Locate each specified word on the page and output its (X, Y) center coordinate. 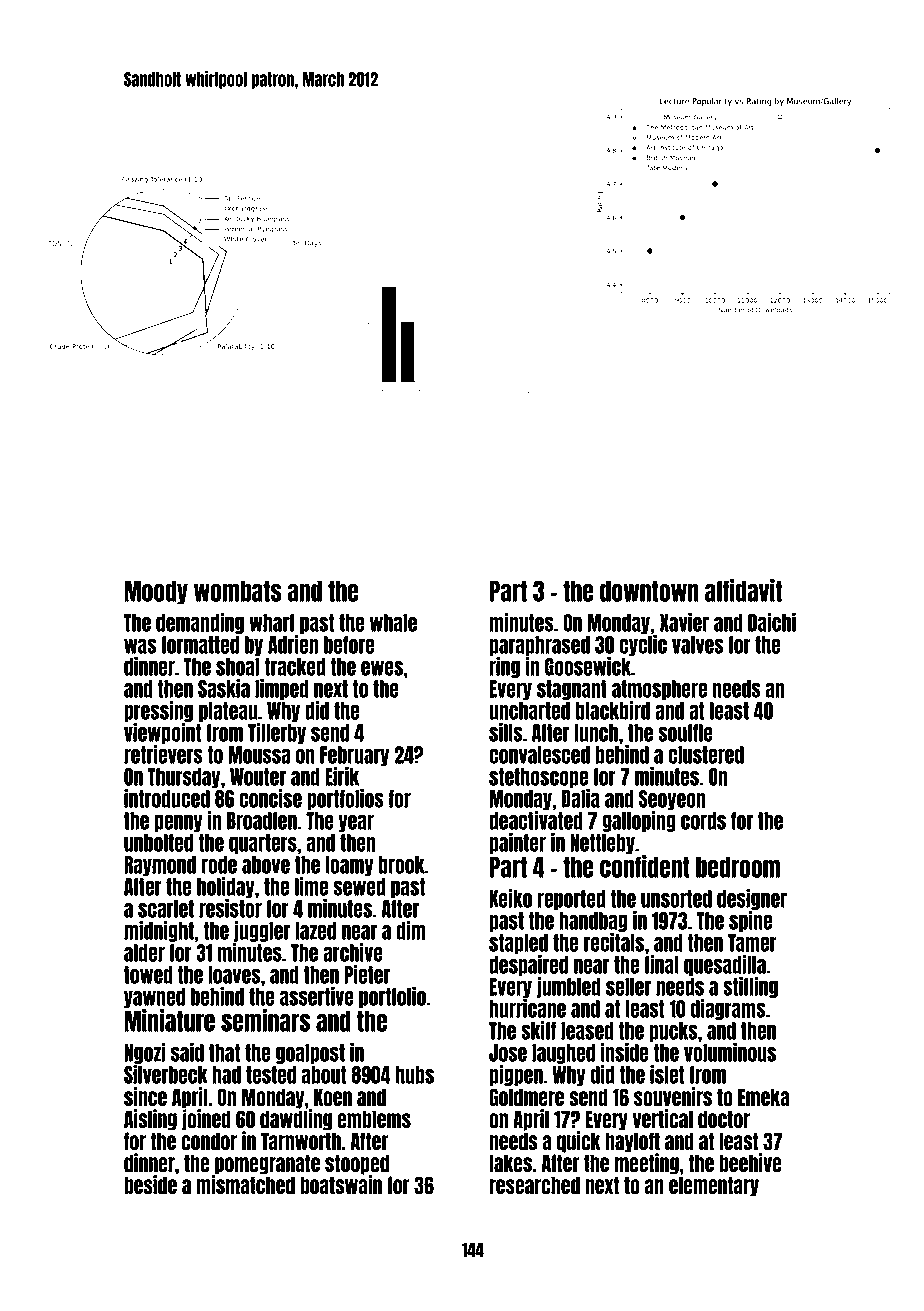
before (349, 645)
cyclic (643, 645)
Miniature (169, 1020)
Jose (508, 1053)
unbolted (158, 843)
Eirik (342, 776)
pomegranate (267, 1164)
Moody (156, 592)
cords (703, 821)
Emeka (763, 1097)
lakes (510, 1163)
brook (402, 865)
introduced (167, 798)
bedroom (738, 867)
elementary (714, 1186)
